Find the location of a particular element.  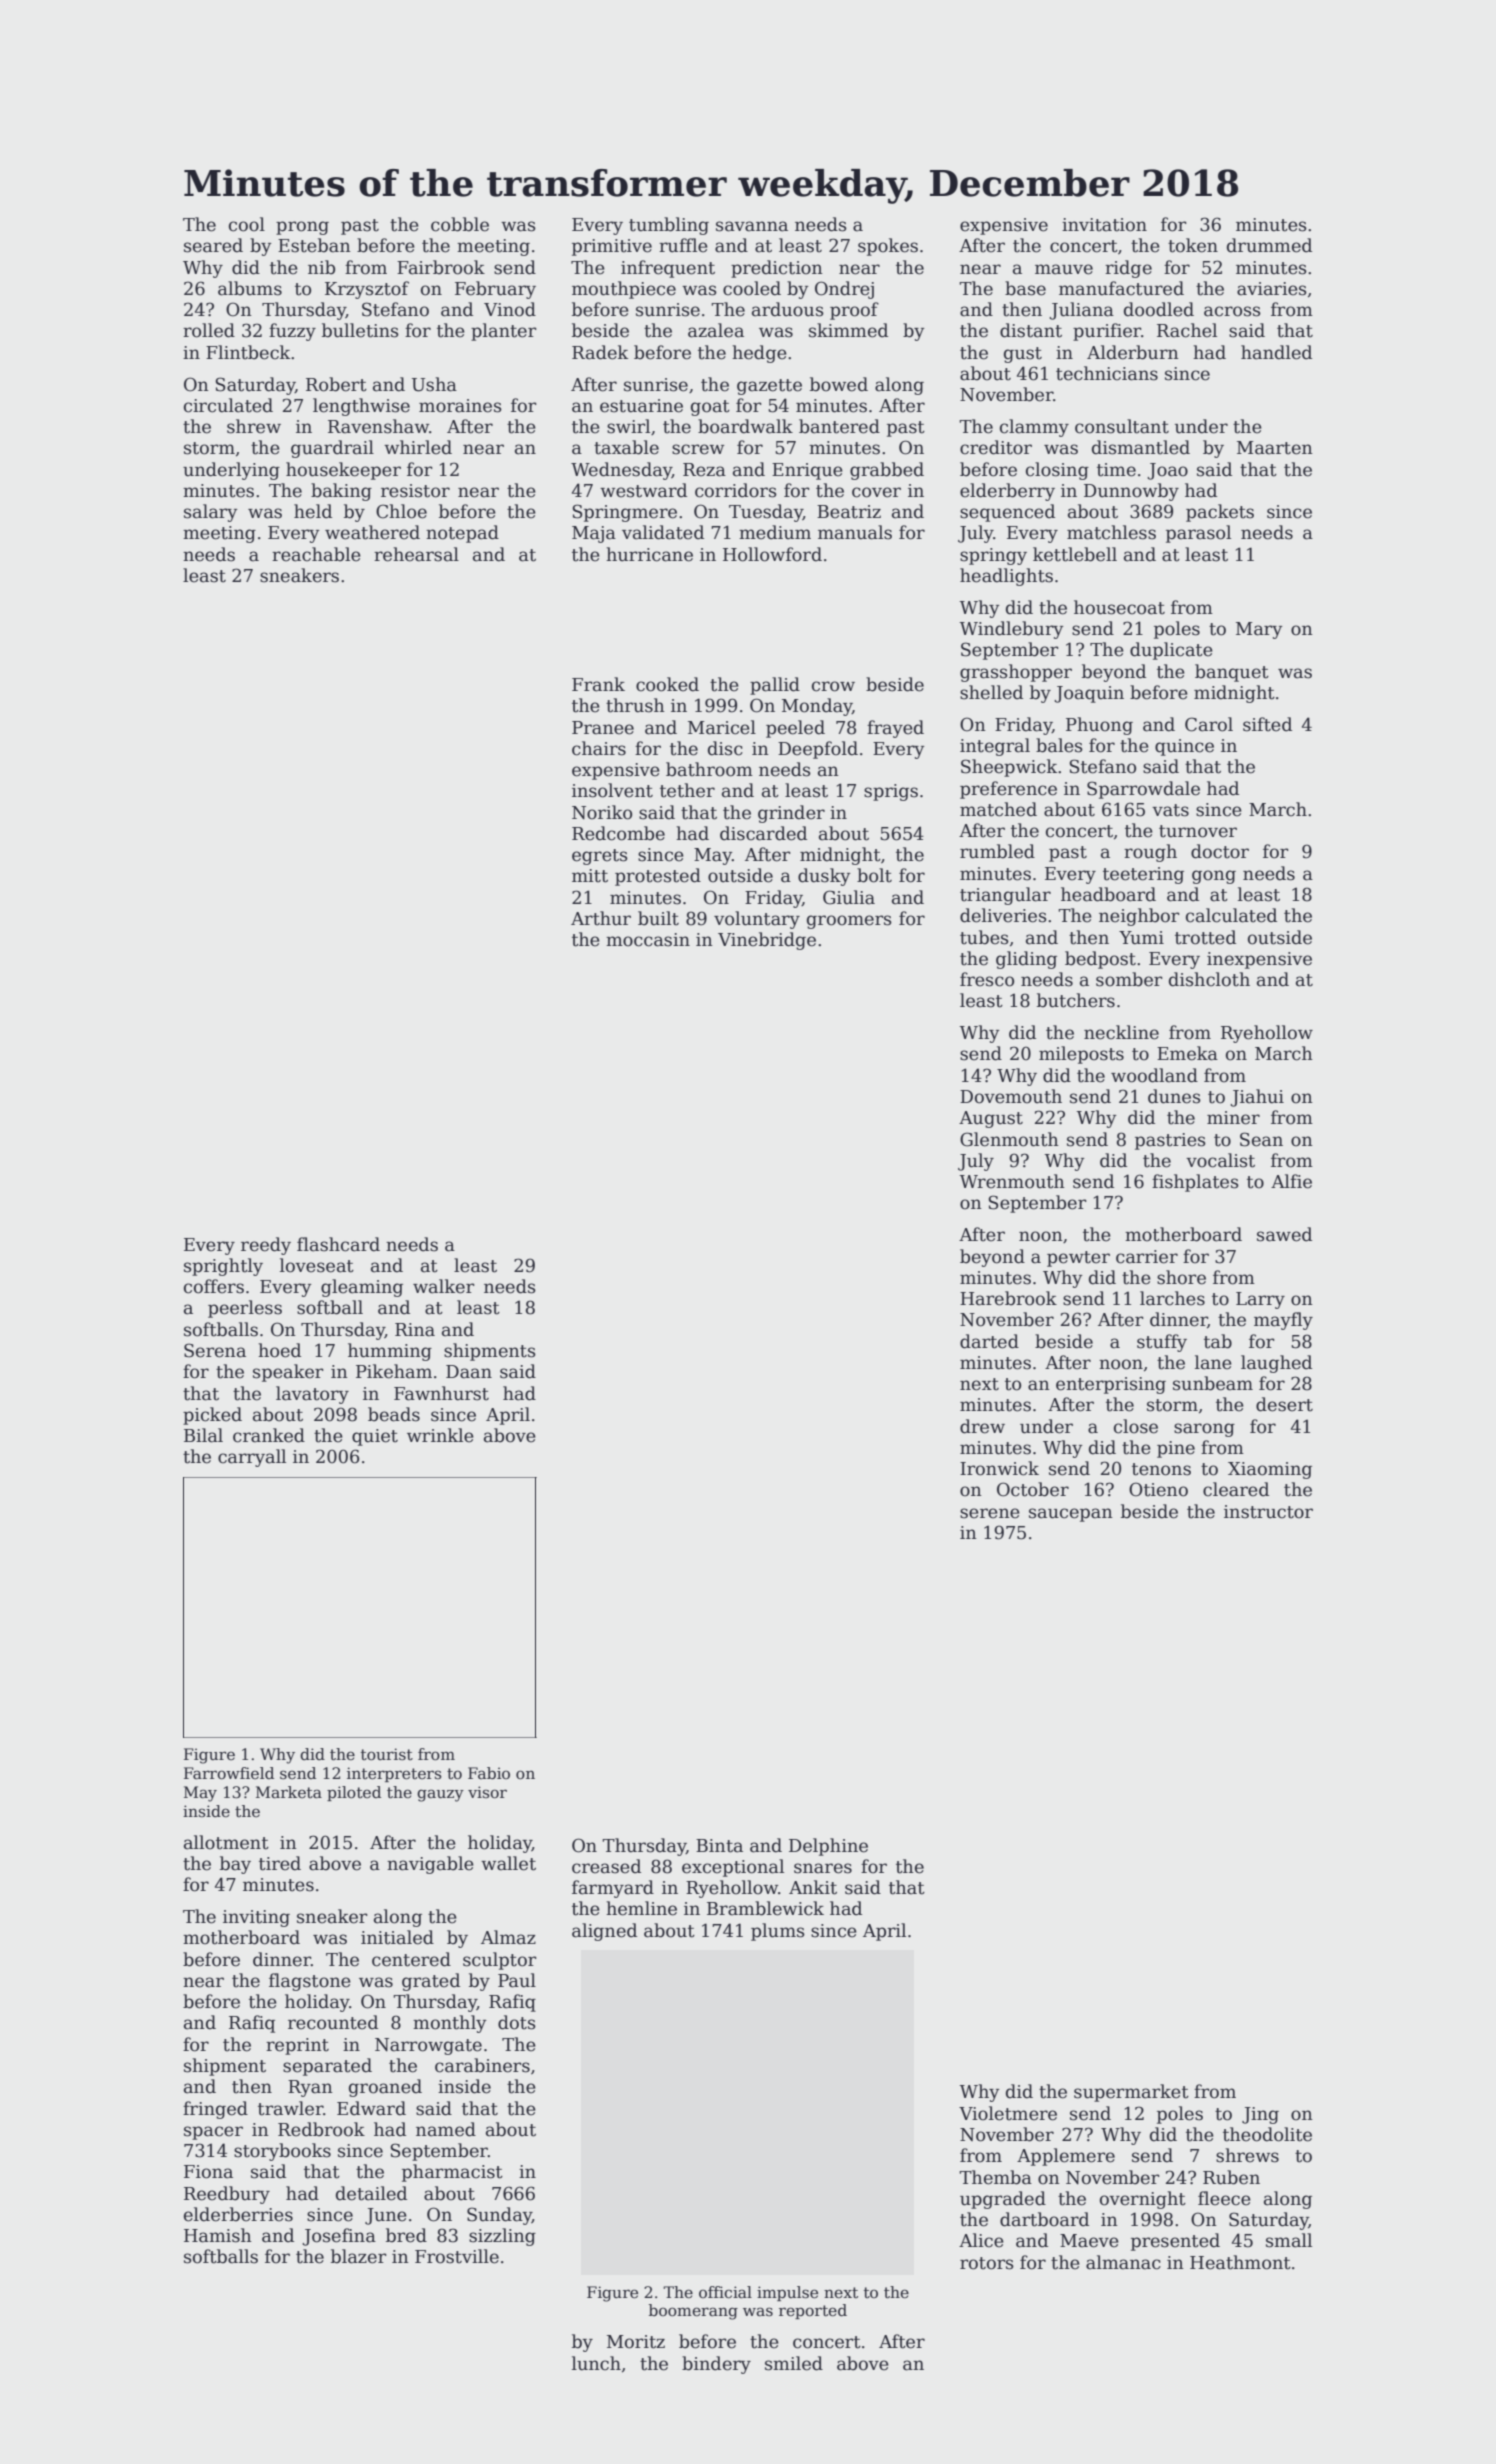

Serena is located at coordinates (215, 1350).
